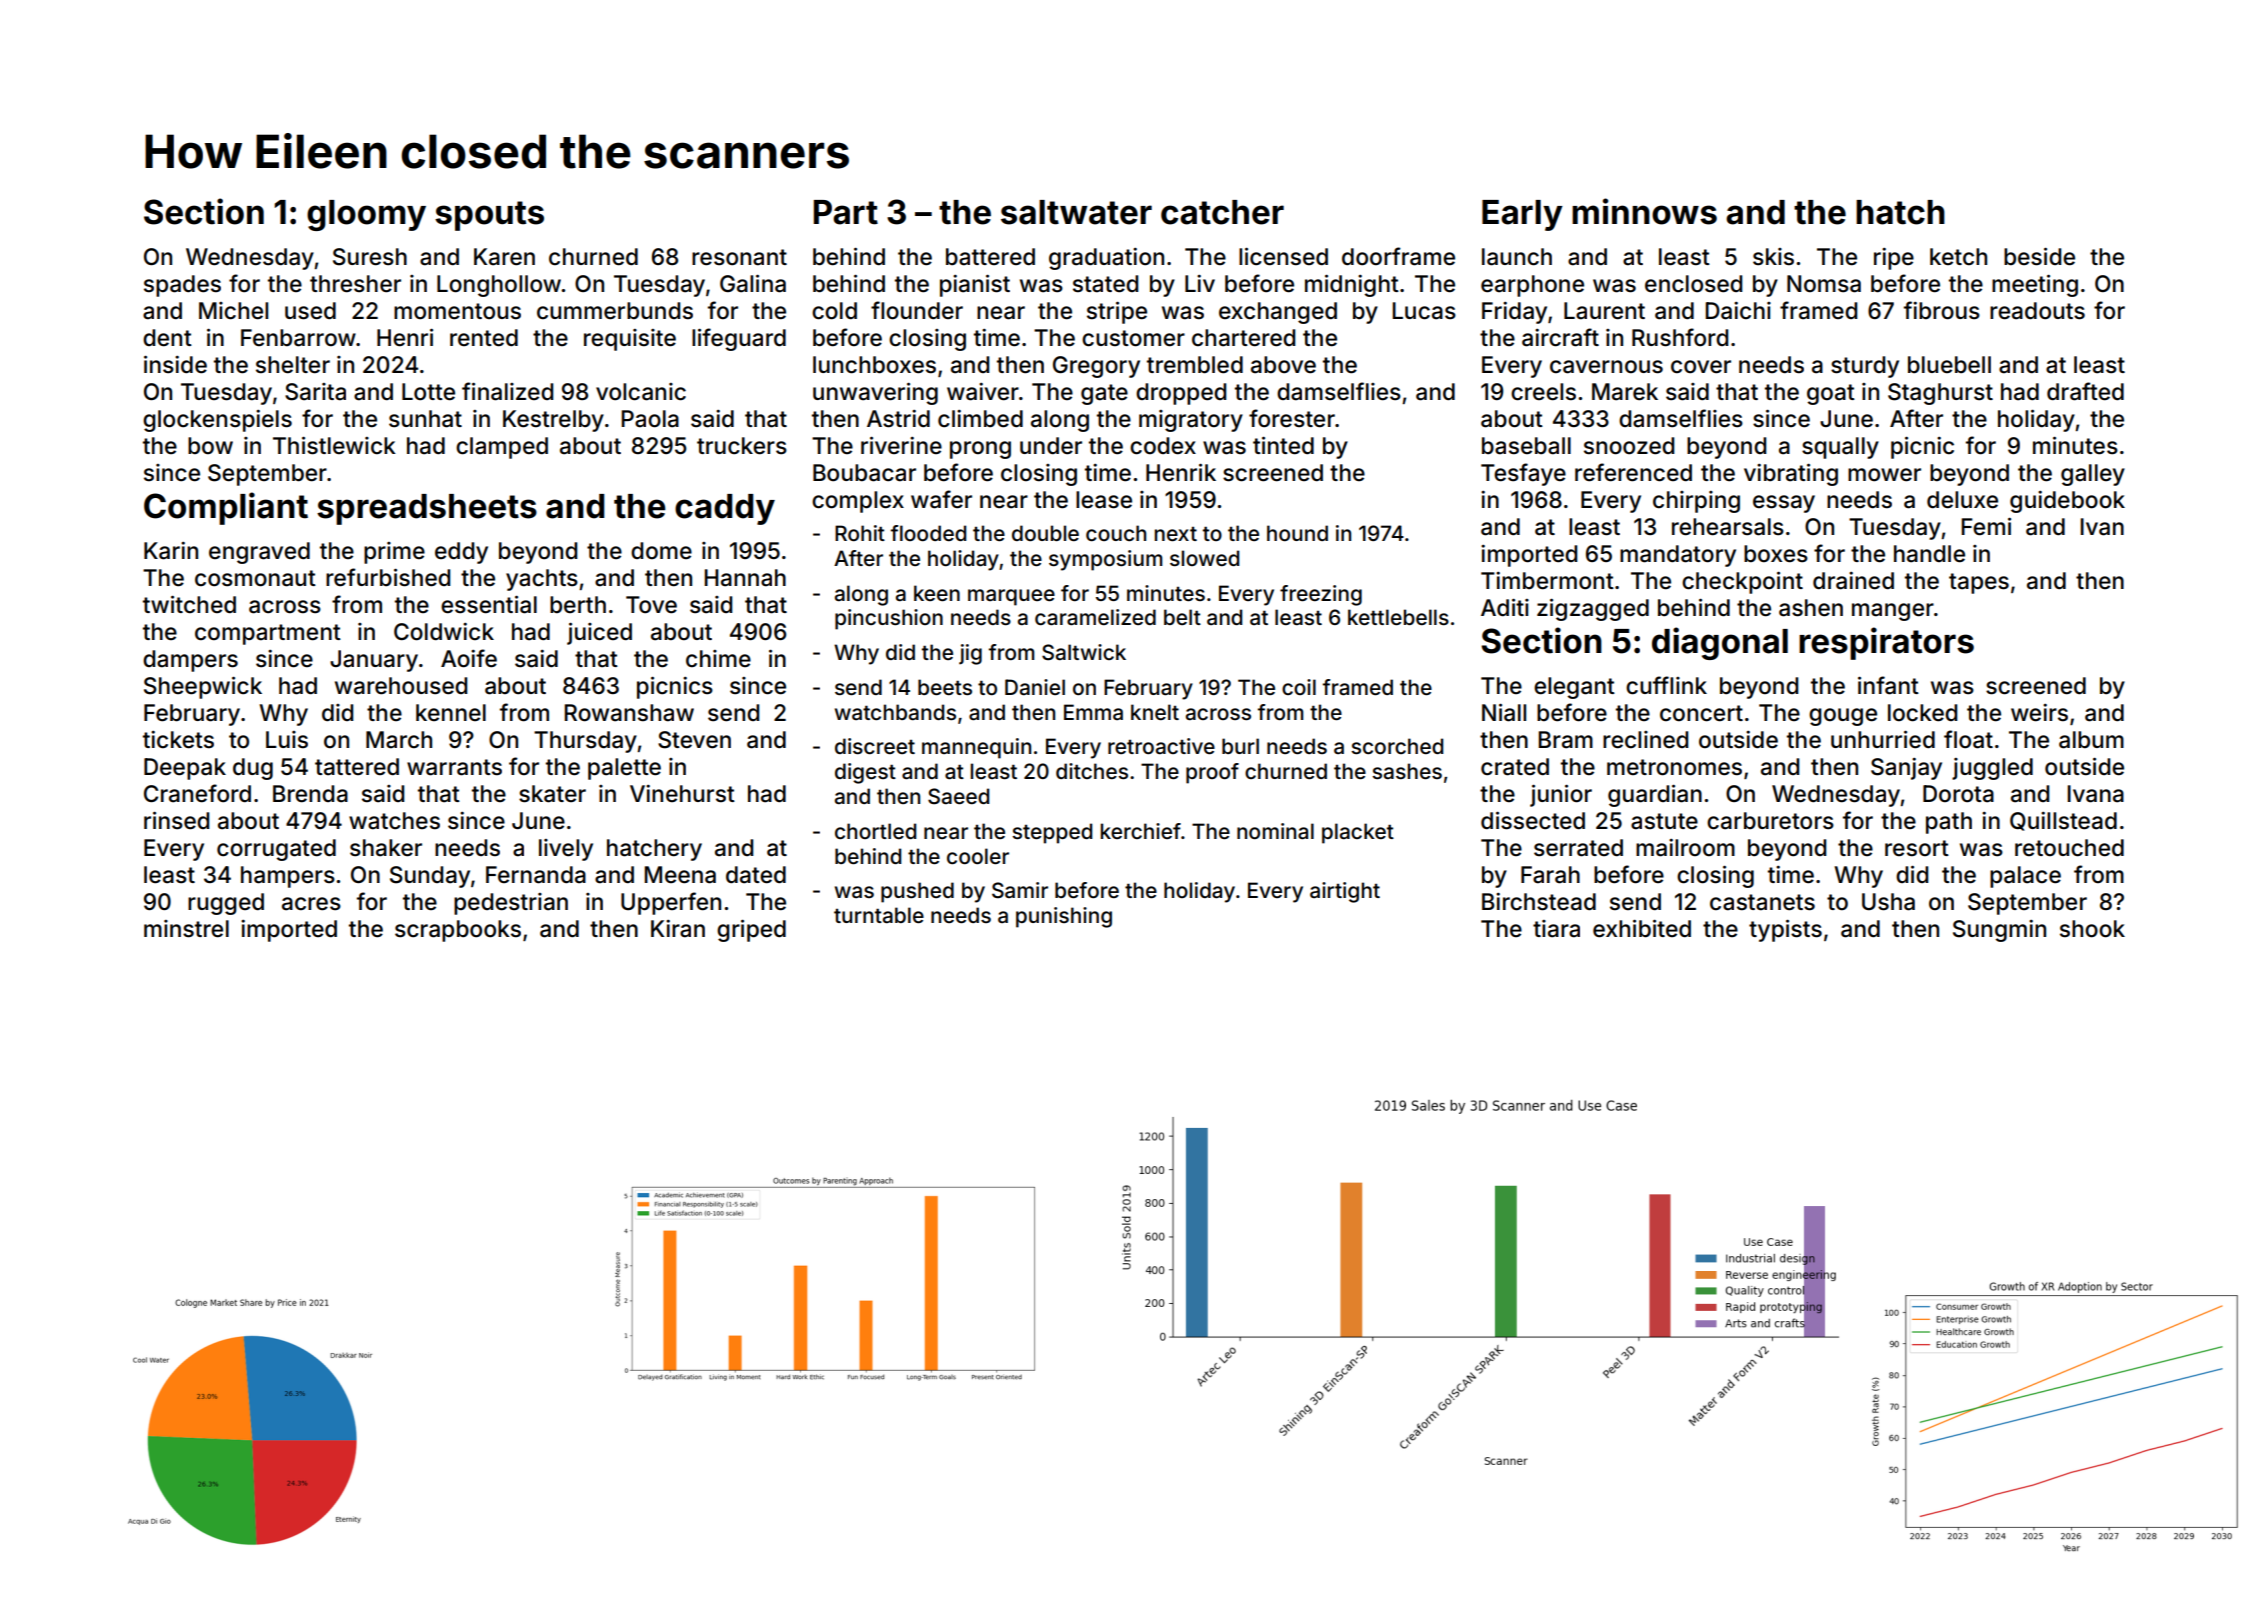 Image resolution: width=2268 pixels, height=1604 pixels. What do you see at coordinates (725, 509) in the image?
I see `caddy` at bounding box center [725, 509].
